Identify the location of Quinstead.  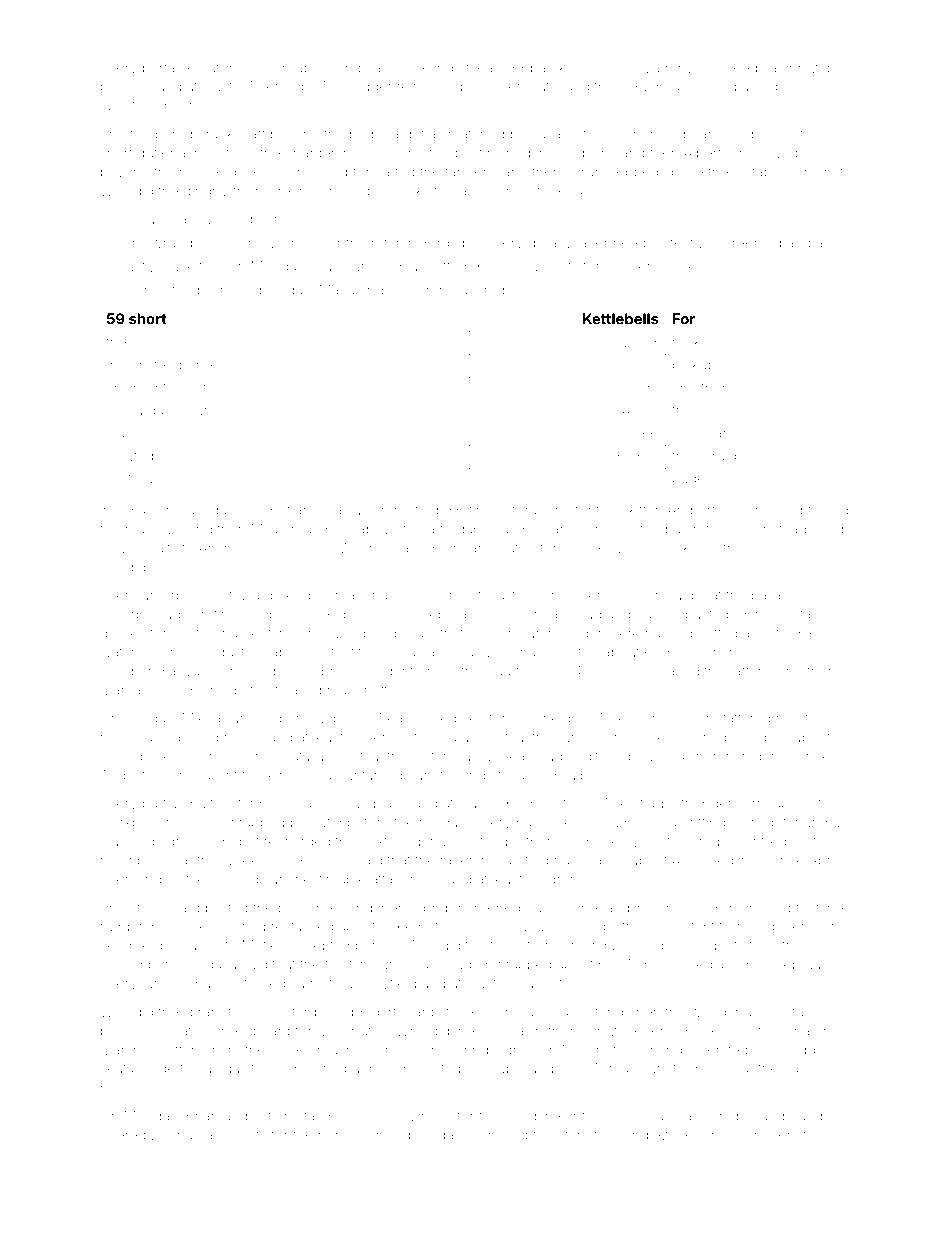
(773, 529).
